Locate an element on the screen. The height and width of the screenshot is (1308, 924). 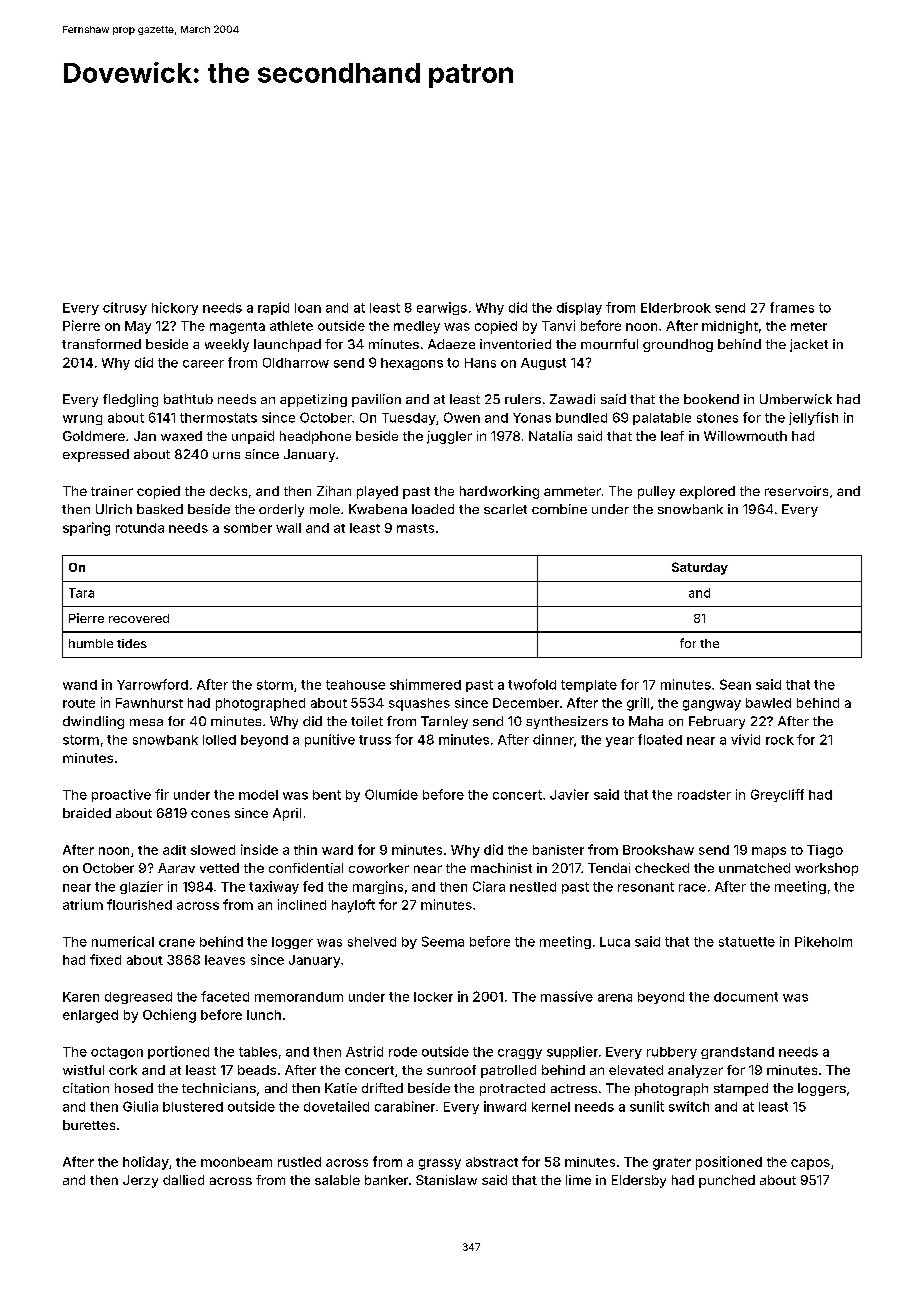
punched is located at coordinates (727, 1181).
